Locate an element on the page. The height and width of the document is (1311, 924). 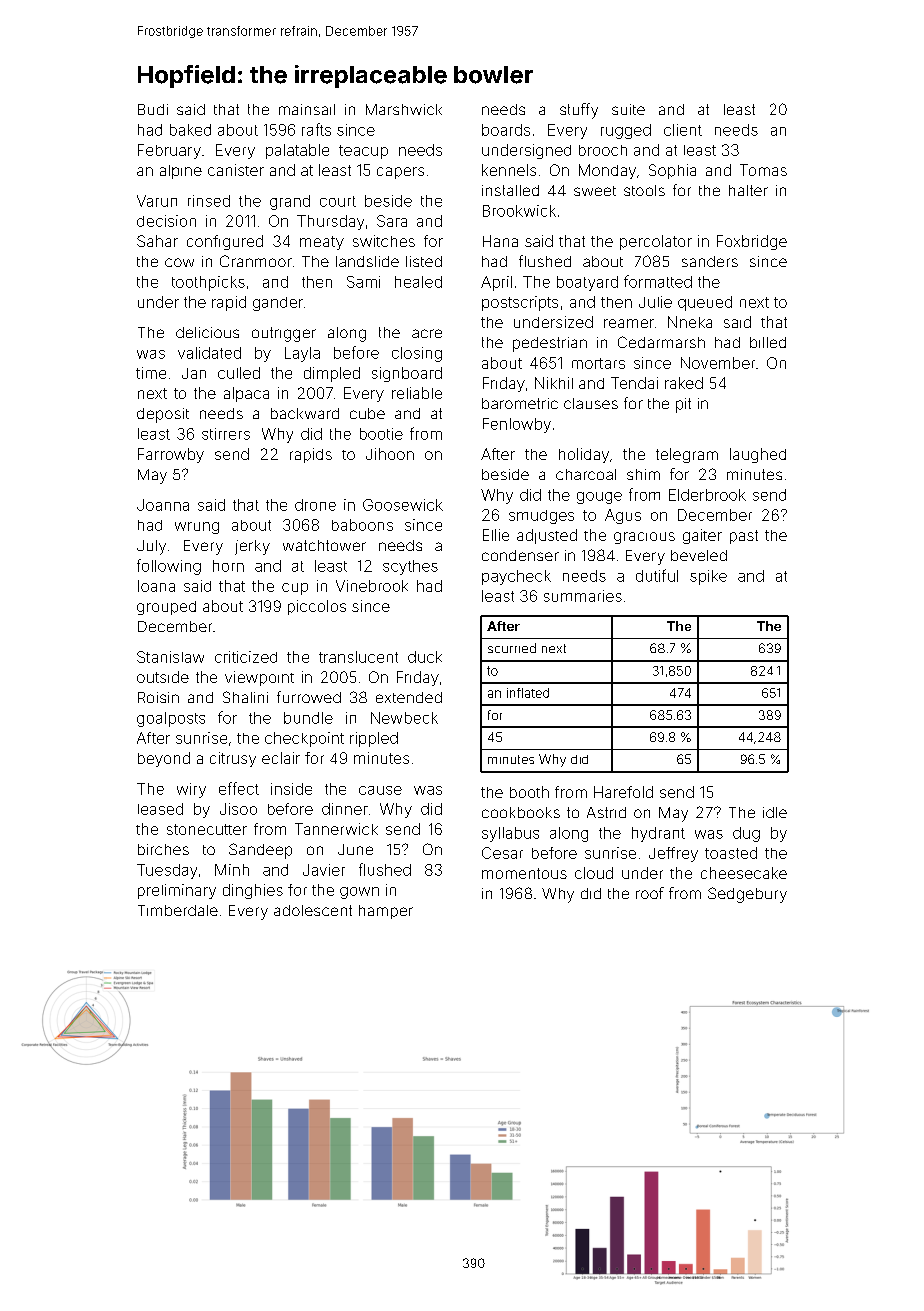
following is located at coordinates (169, 567).
